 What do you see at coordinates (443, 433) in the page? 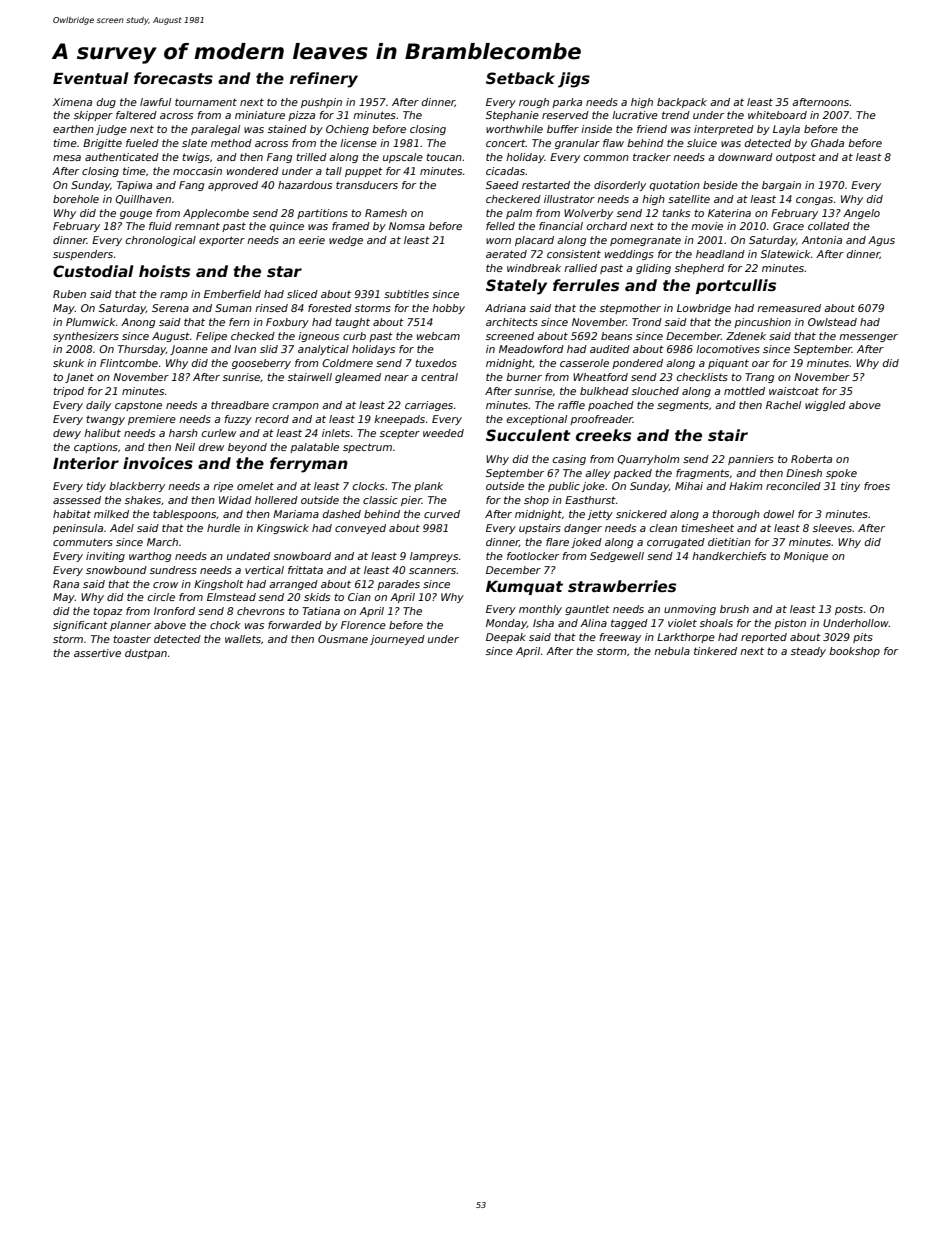
I see `weeded` at bounding box center [443, 433].
